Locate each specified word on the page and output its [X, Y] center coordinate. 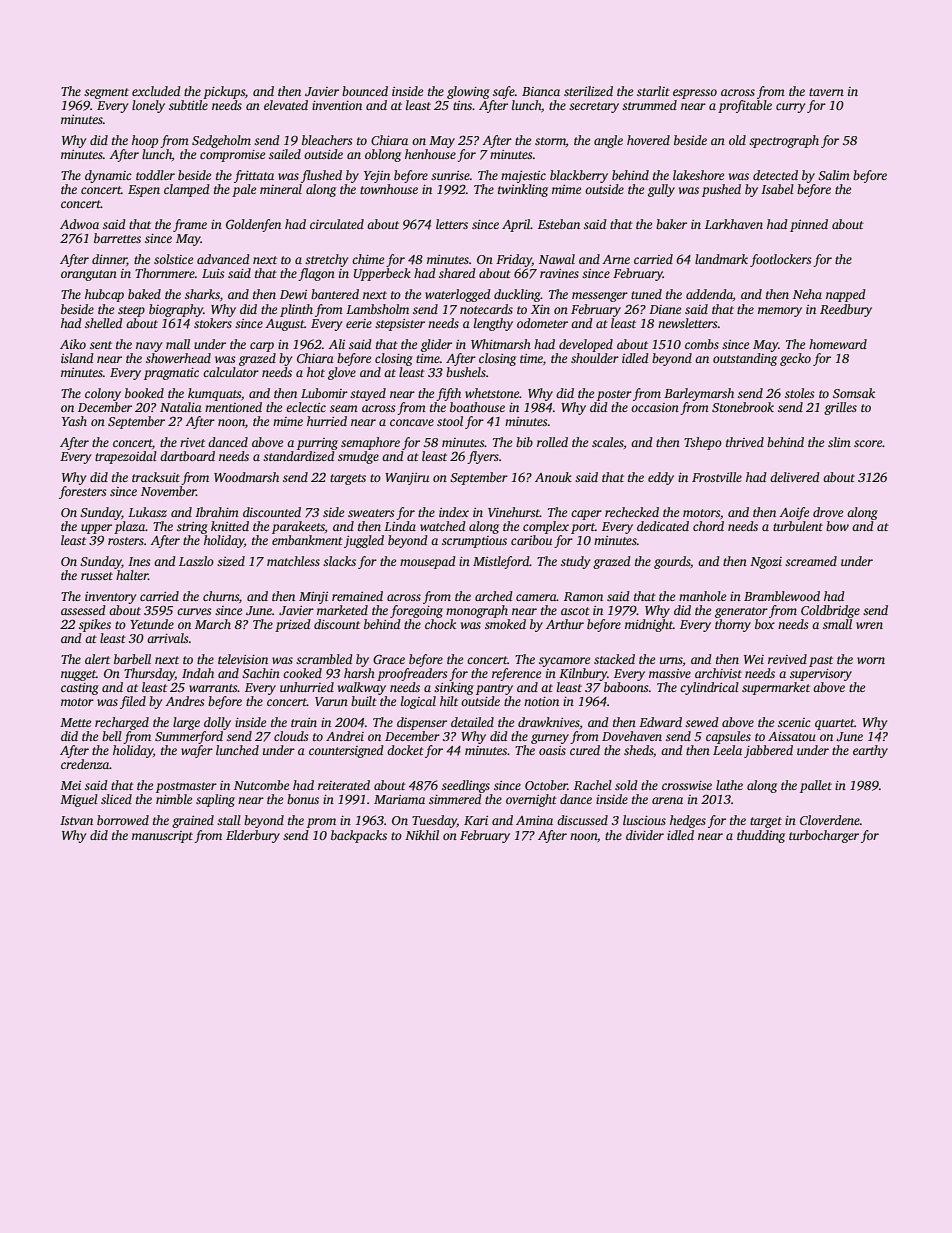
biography [176, 310]
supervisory [821, 675]
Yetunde [152, 624]
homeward [838, 344]
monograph [477, 611]
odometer [542, 323]
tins [462, 105]
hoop [145, 141]
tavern [826, 92]
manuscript [162, 837]
